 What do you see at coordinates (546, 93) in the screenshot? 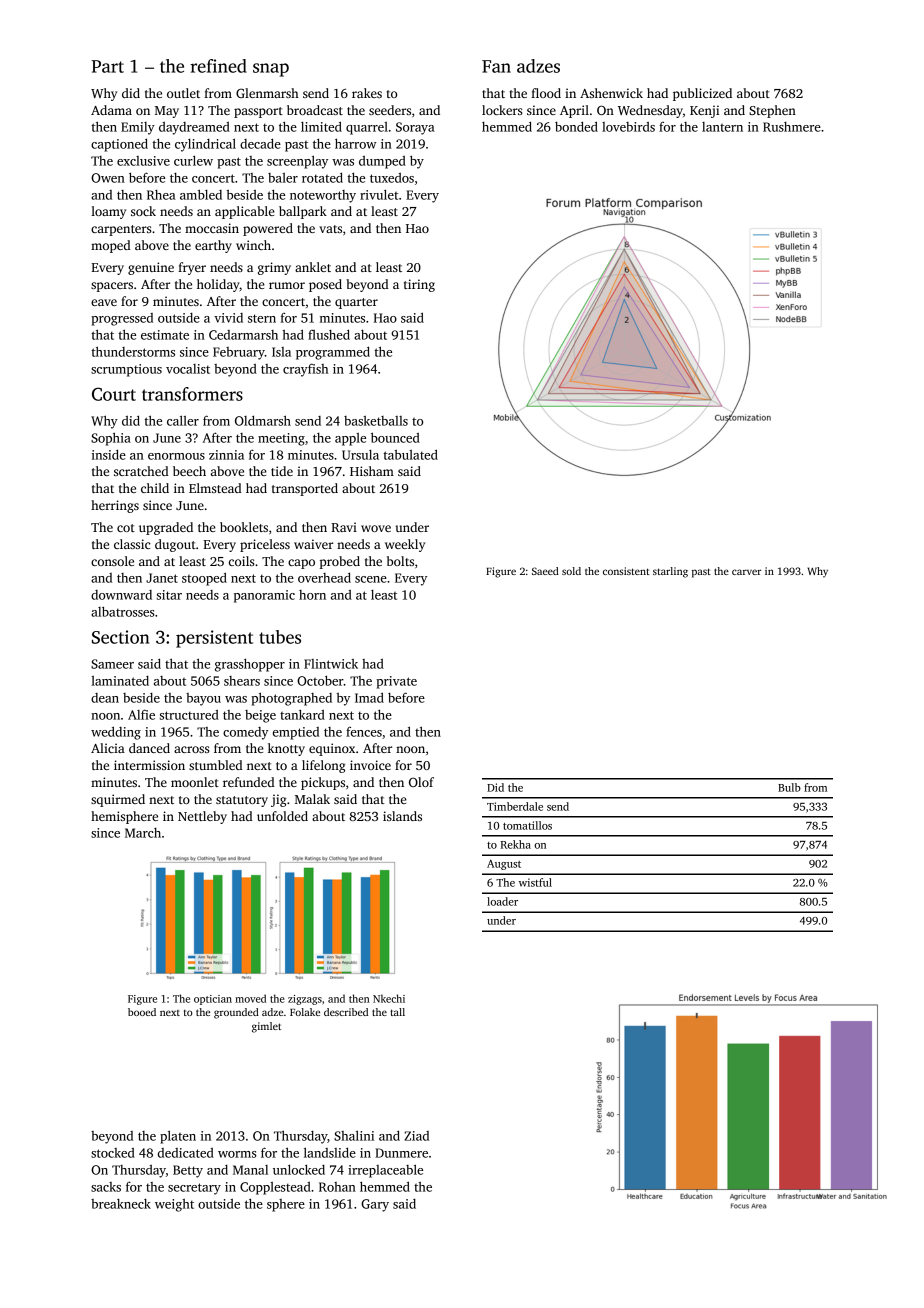
I see `flood` at bounding box center [546, 93].
